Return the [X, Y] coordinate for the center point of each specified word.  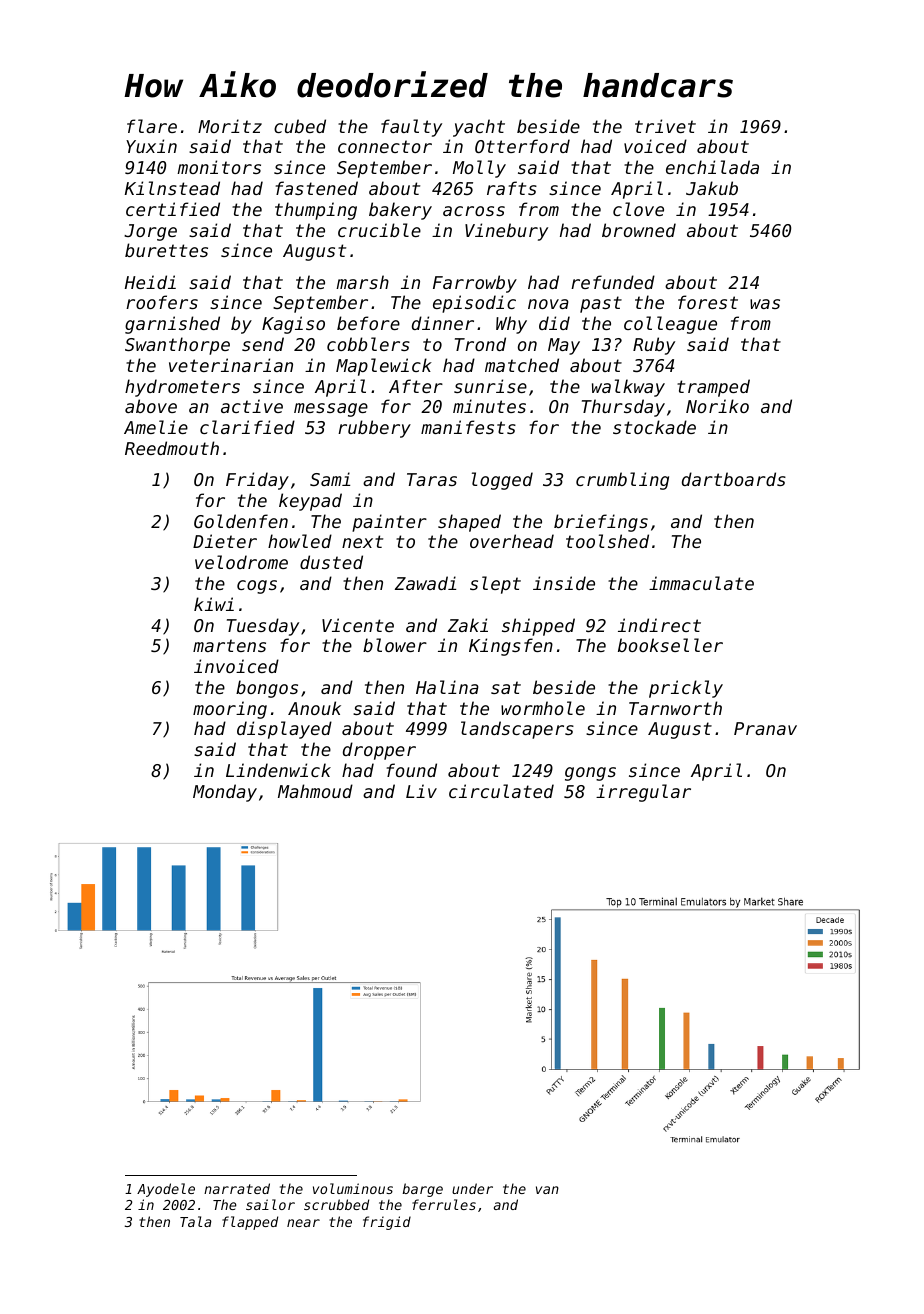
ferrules [444, 1204]
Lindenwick [278, 770]
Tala [196, 1221]
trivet [665, 126]
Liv [421, 791]
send [263, 344]
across [474, 211]
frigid [387, 1223]
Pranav [765, 728]
